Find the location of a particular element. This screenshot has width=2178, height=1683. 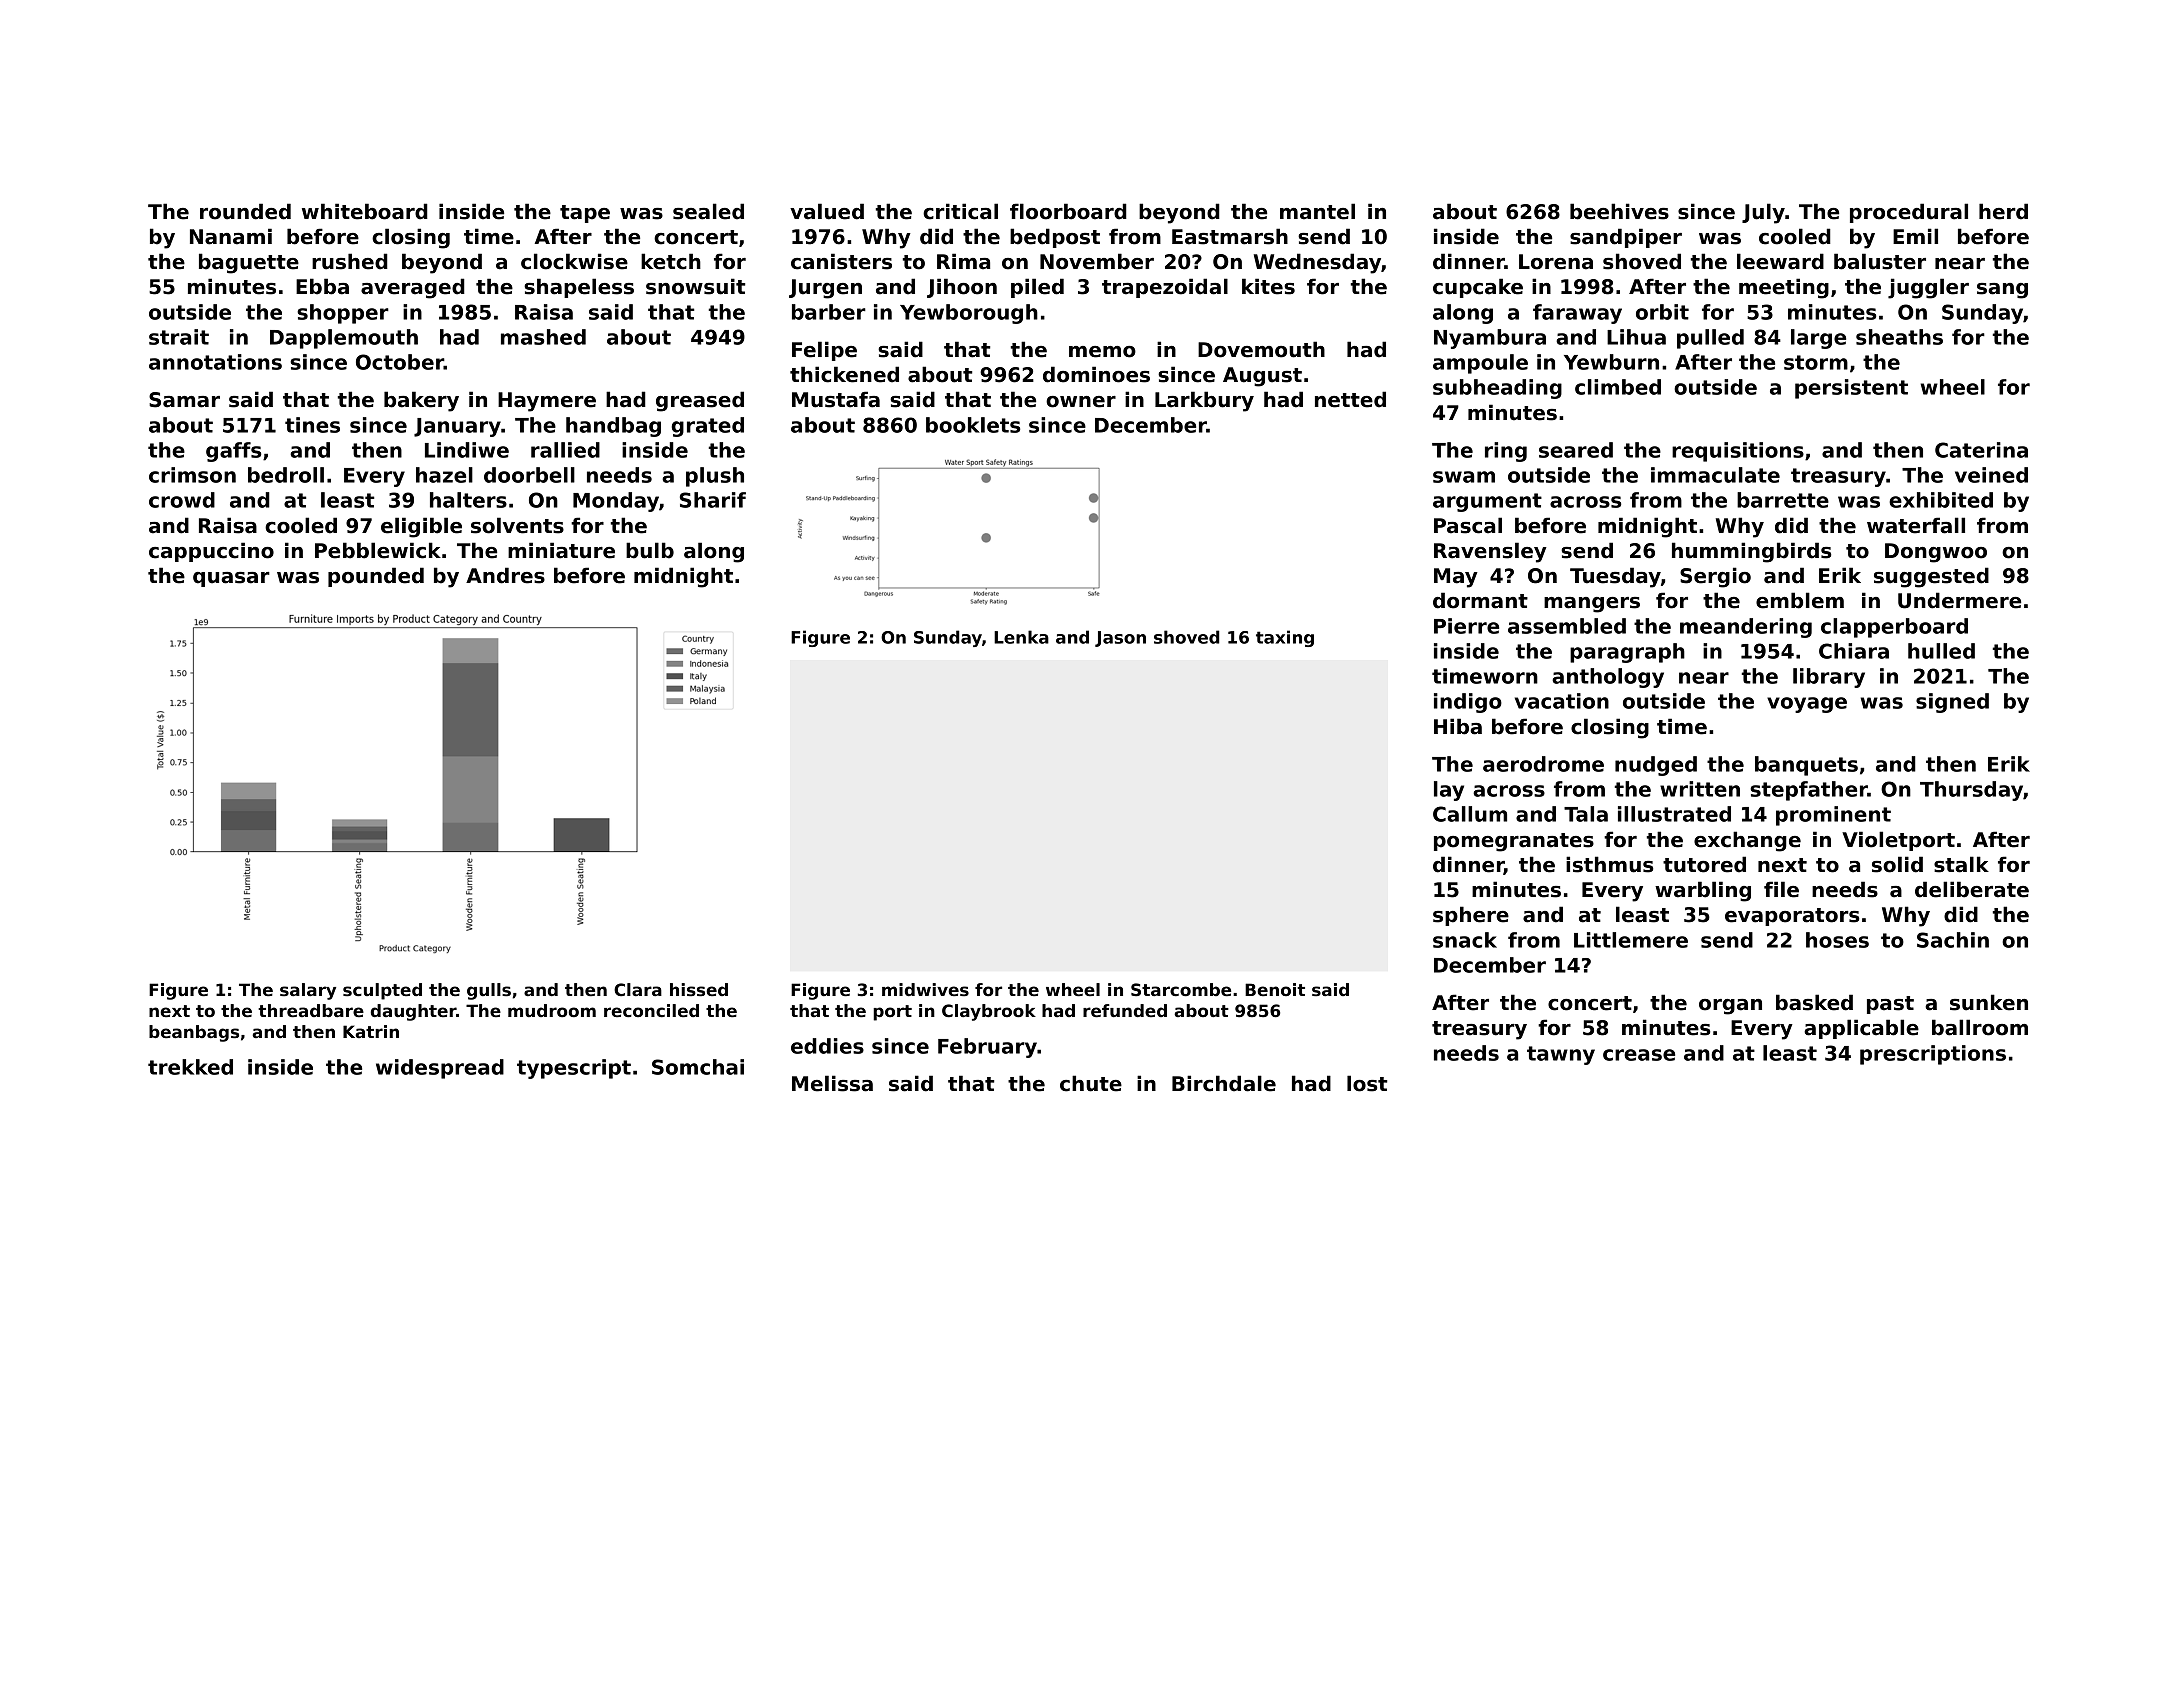

leeward is located at coordinates (1780, 261).
